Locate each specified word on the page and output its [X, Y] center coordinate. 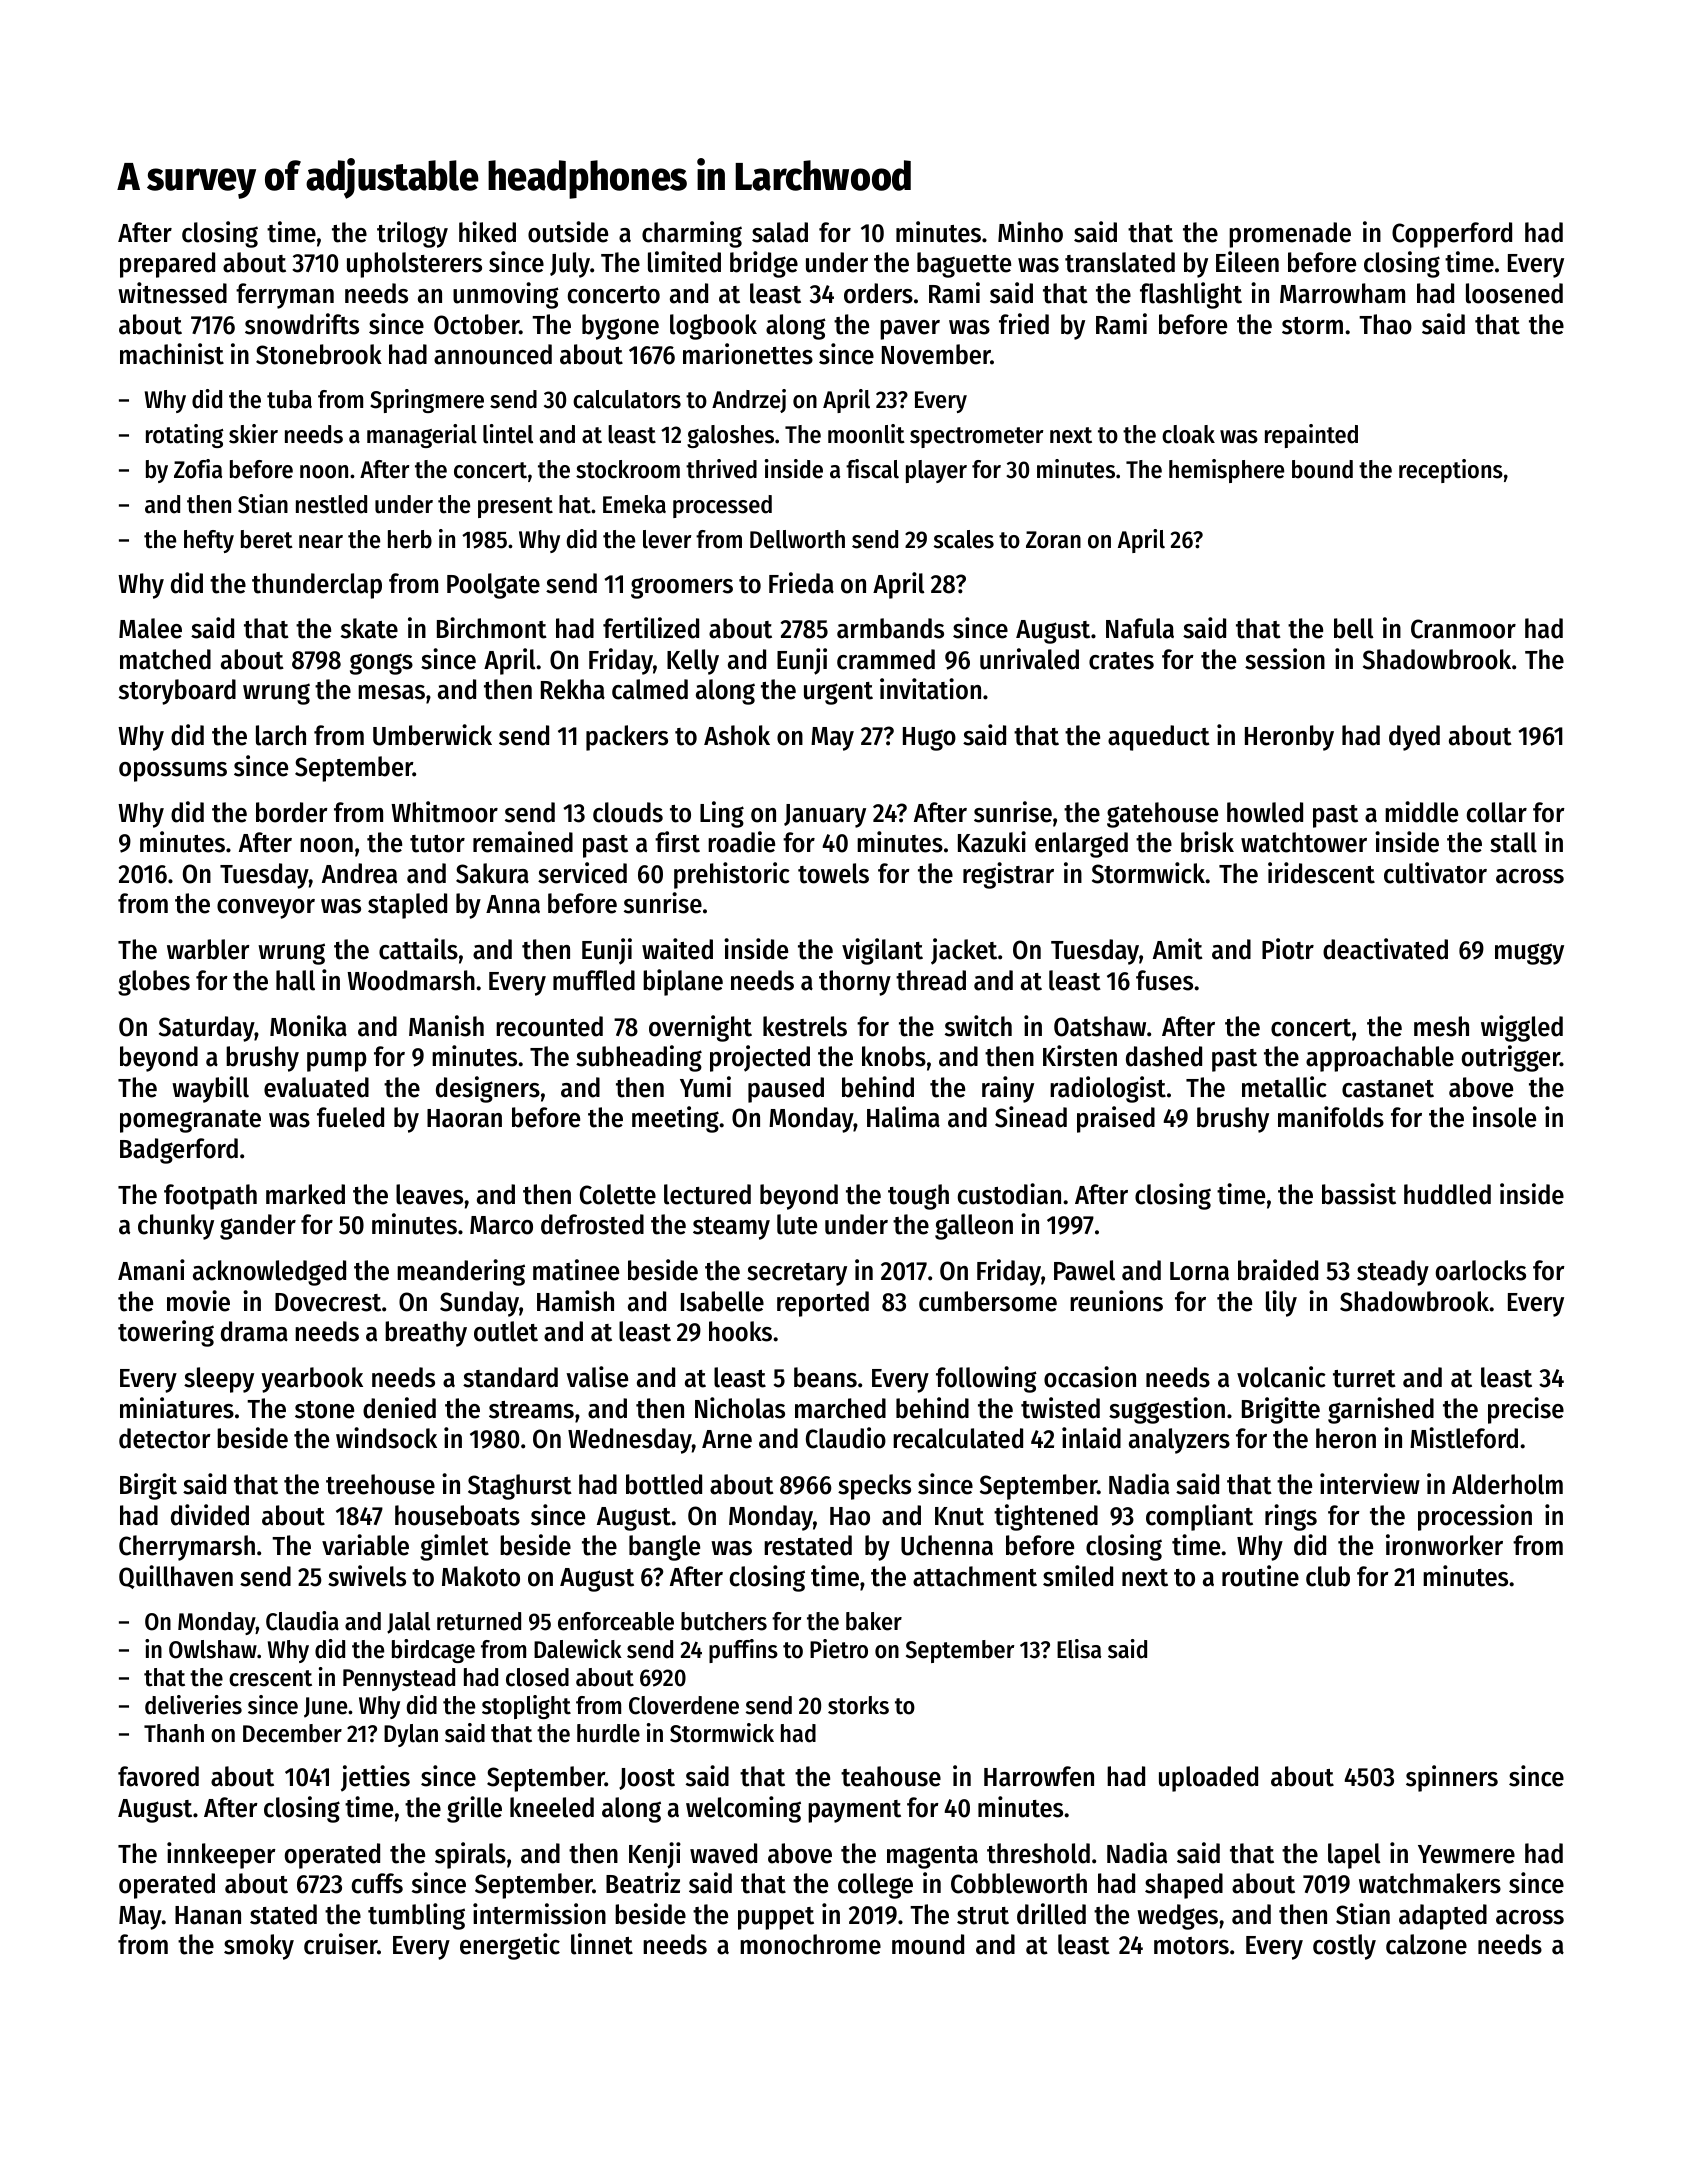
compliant [1199, 1517]
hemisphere [1226, 471]
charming [692, 234]
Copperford [1452, 235]
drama [254, 1331]
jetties [375, 1778]
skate [369, 628]
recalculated [958, 1438]
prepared [167, 265]
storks [858, 1705]
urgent [838, 693]
